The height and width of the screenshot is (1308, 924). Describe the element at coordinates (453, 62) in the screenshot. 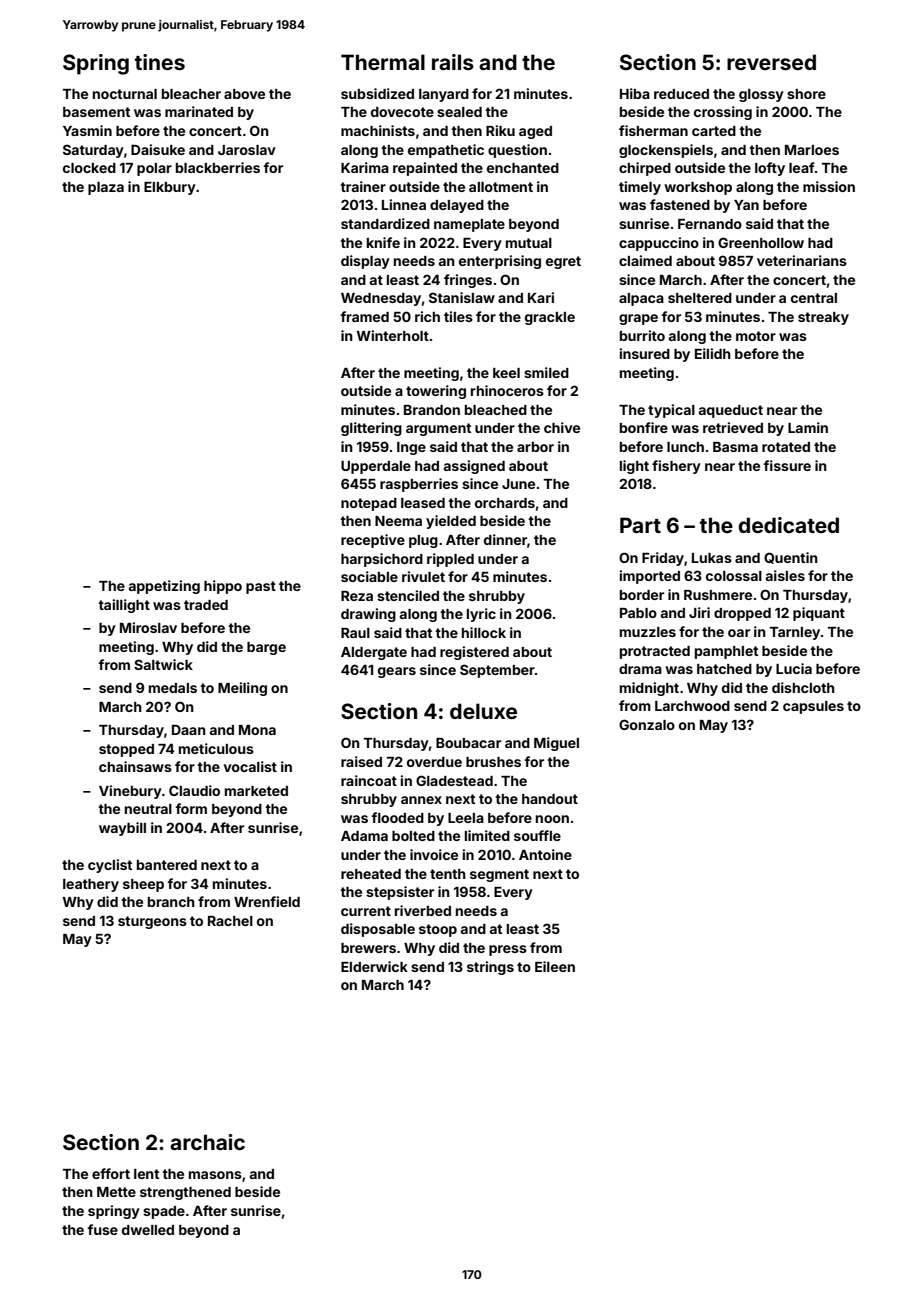

I see `rails` at that location.
